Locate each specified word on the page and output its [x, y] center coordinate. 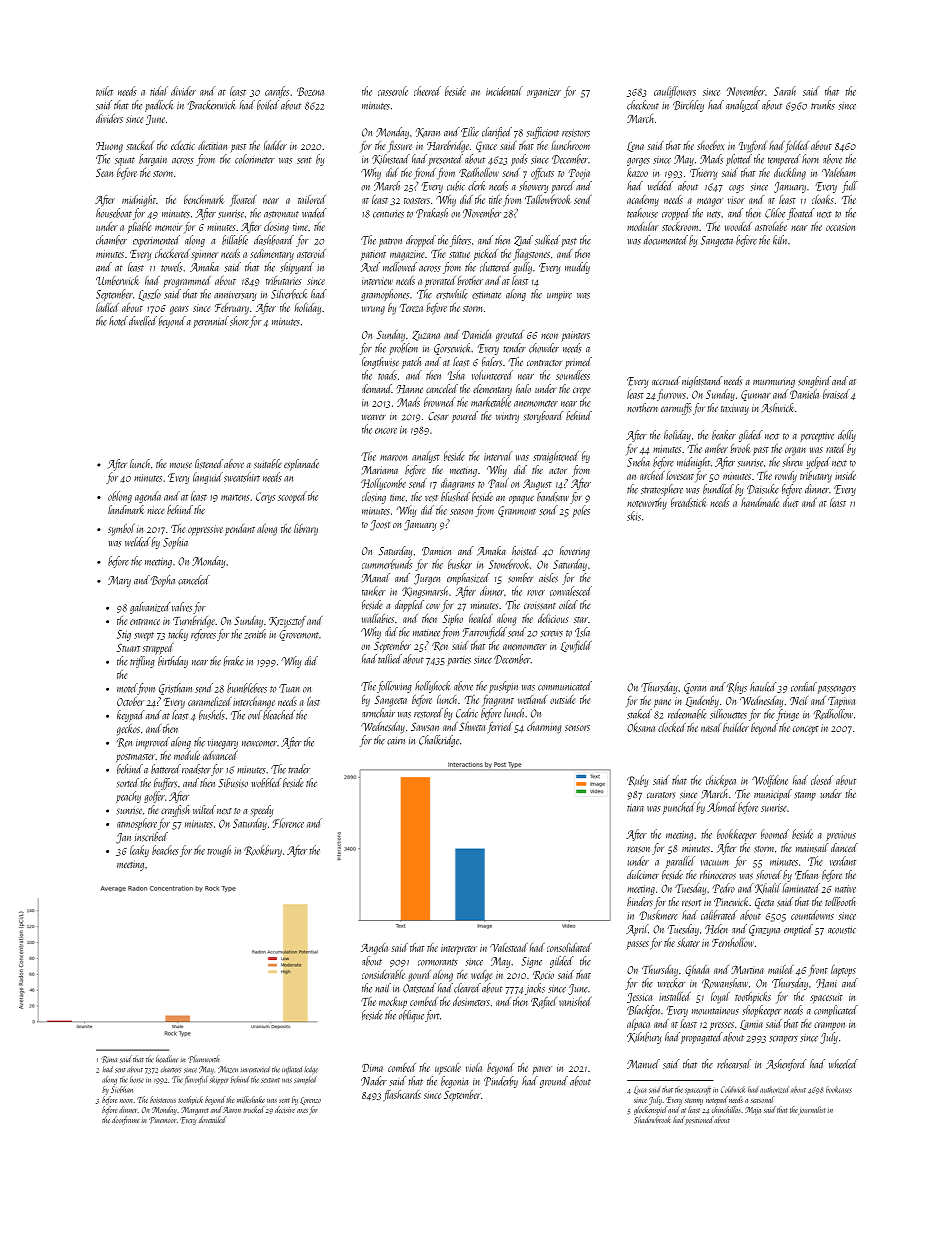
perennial [211, 322]
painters [575, 336]
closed [822, 780]
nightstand [702, 382]
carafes [277, 92]
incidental [504, 91]
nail [383, 988]
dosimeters [471, 1001]
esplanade [301, 465]
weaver [374, 417]
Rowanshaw [725, 983]
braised [836, 394]
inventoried [255, 1069]
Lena [635, 147]
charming [544, 728]
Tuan [289, 688]
